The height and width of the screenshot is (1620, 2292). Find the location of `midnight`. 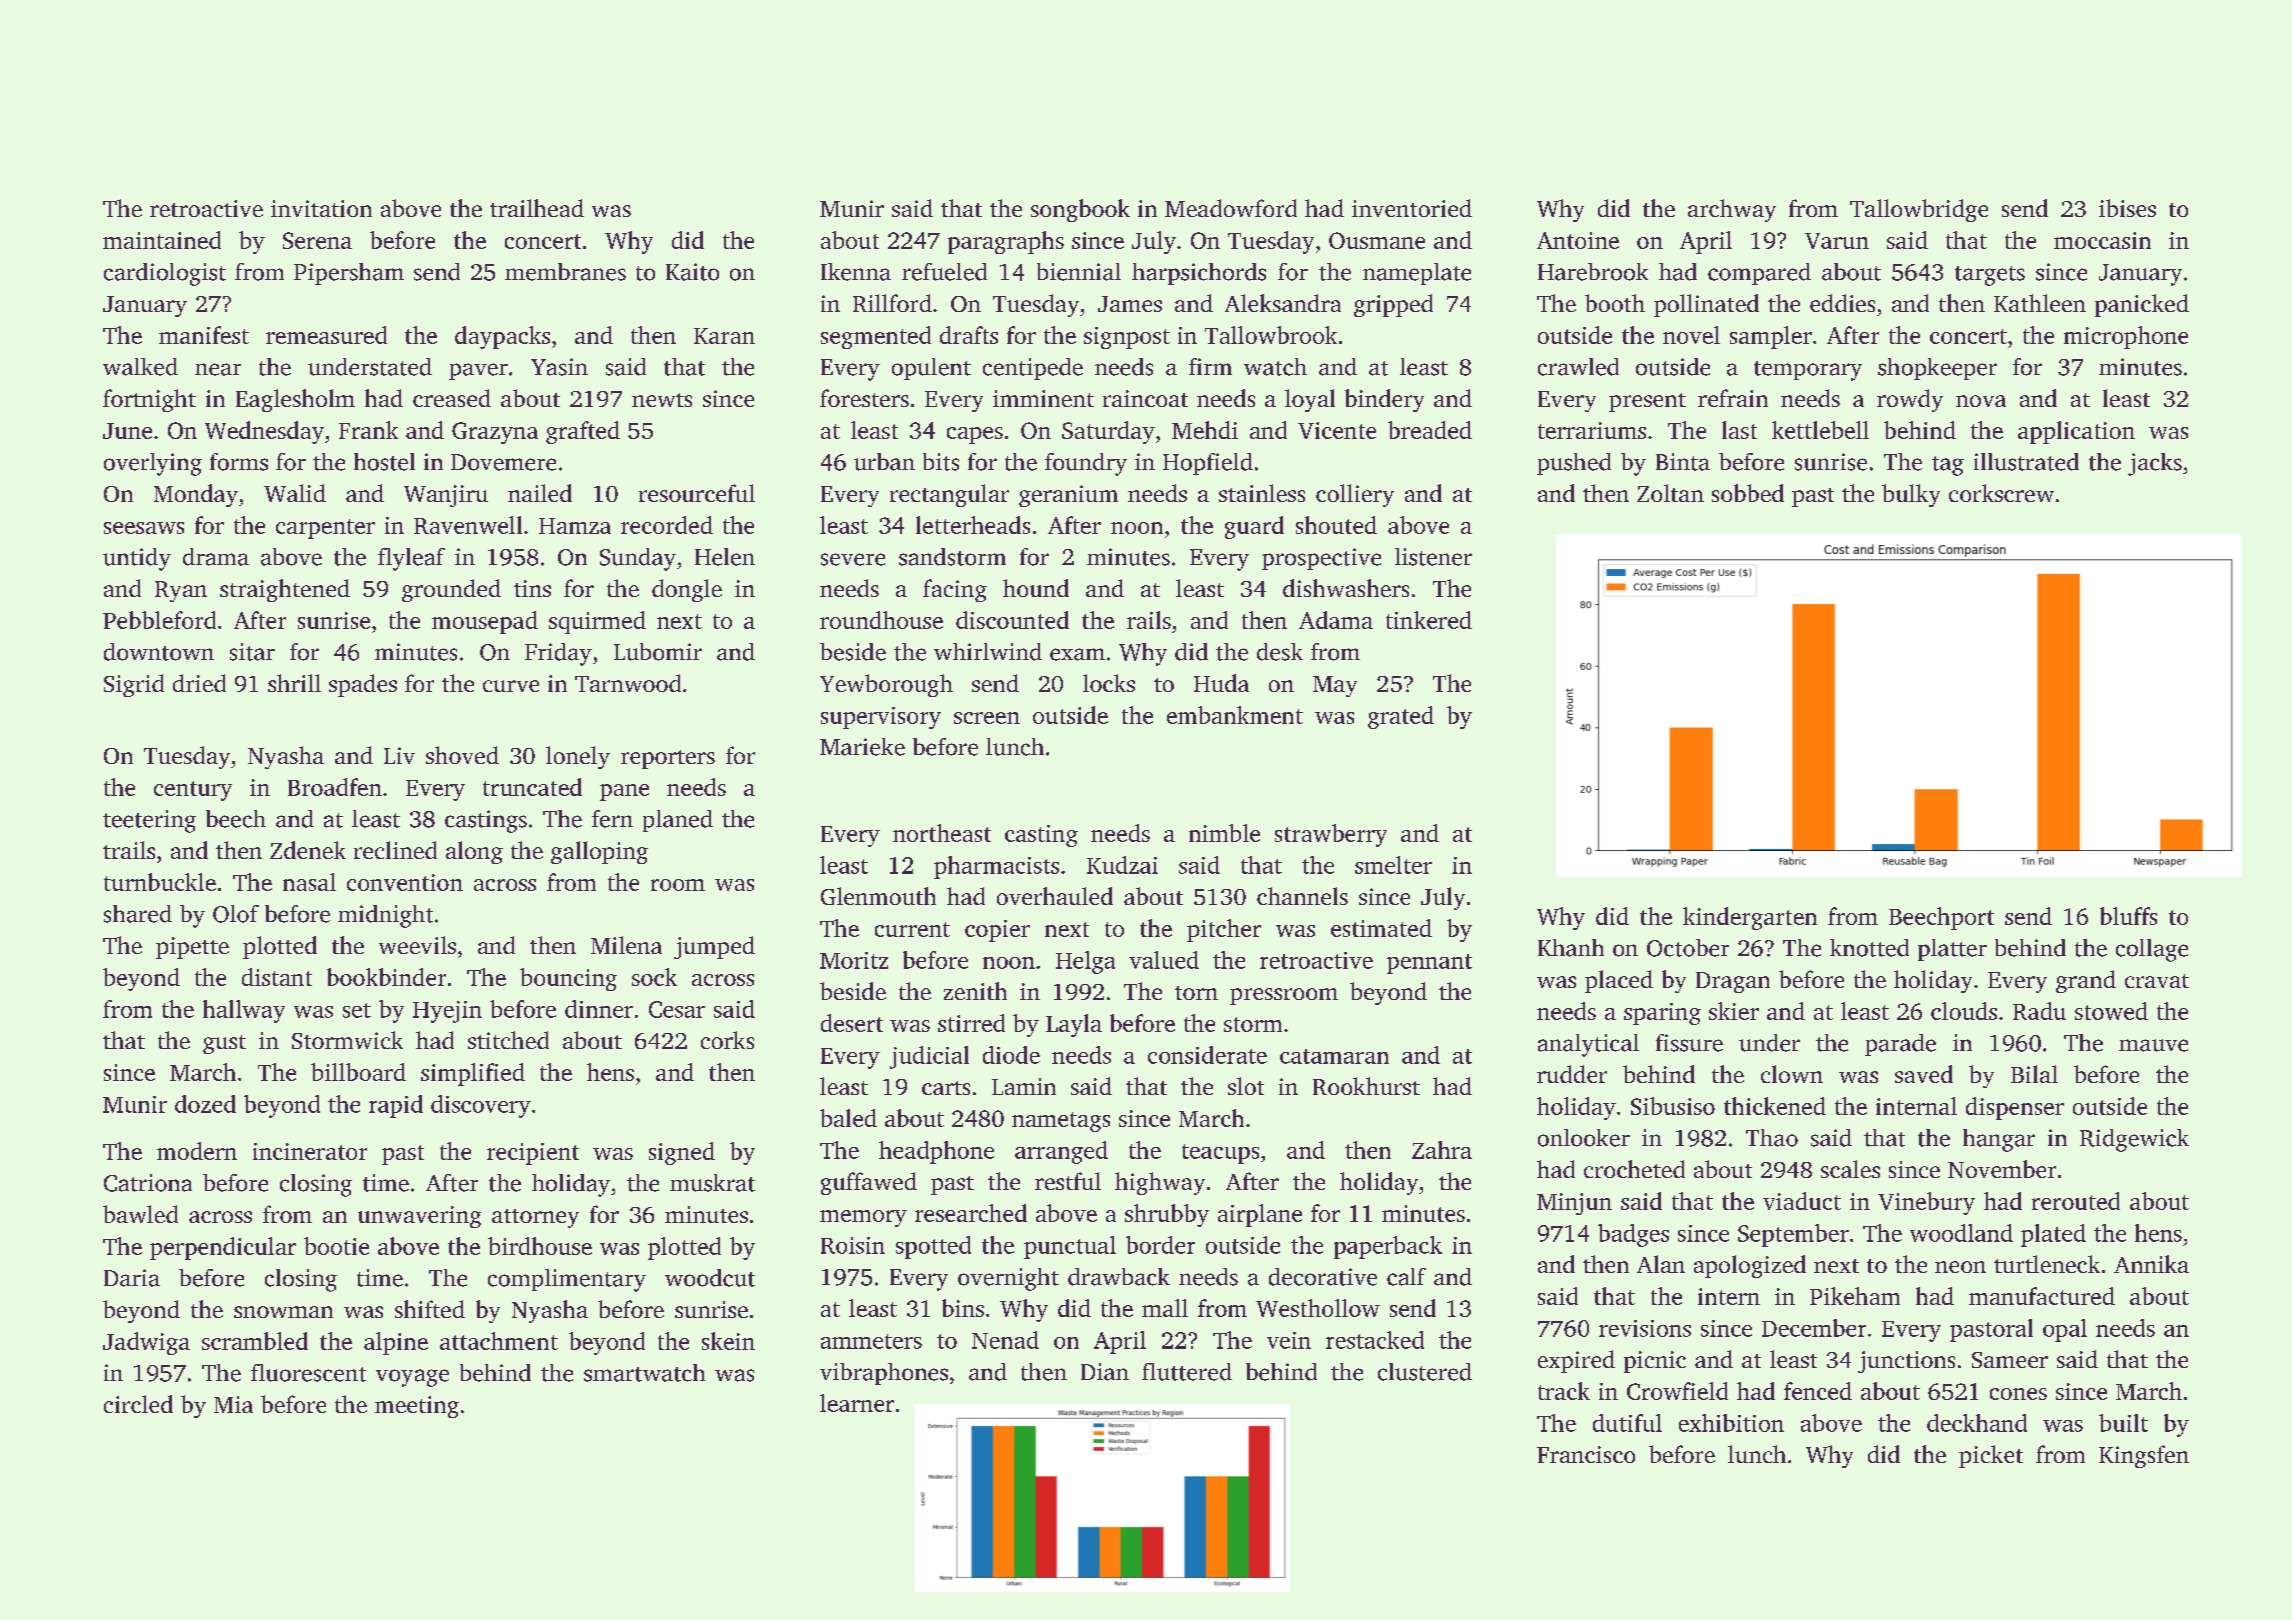

midnight is located at coordinates (385, 916).
